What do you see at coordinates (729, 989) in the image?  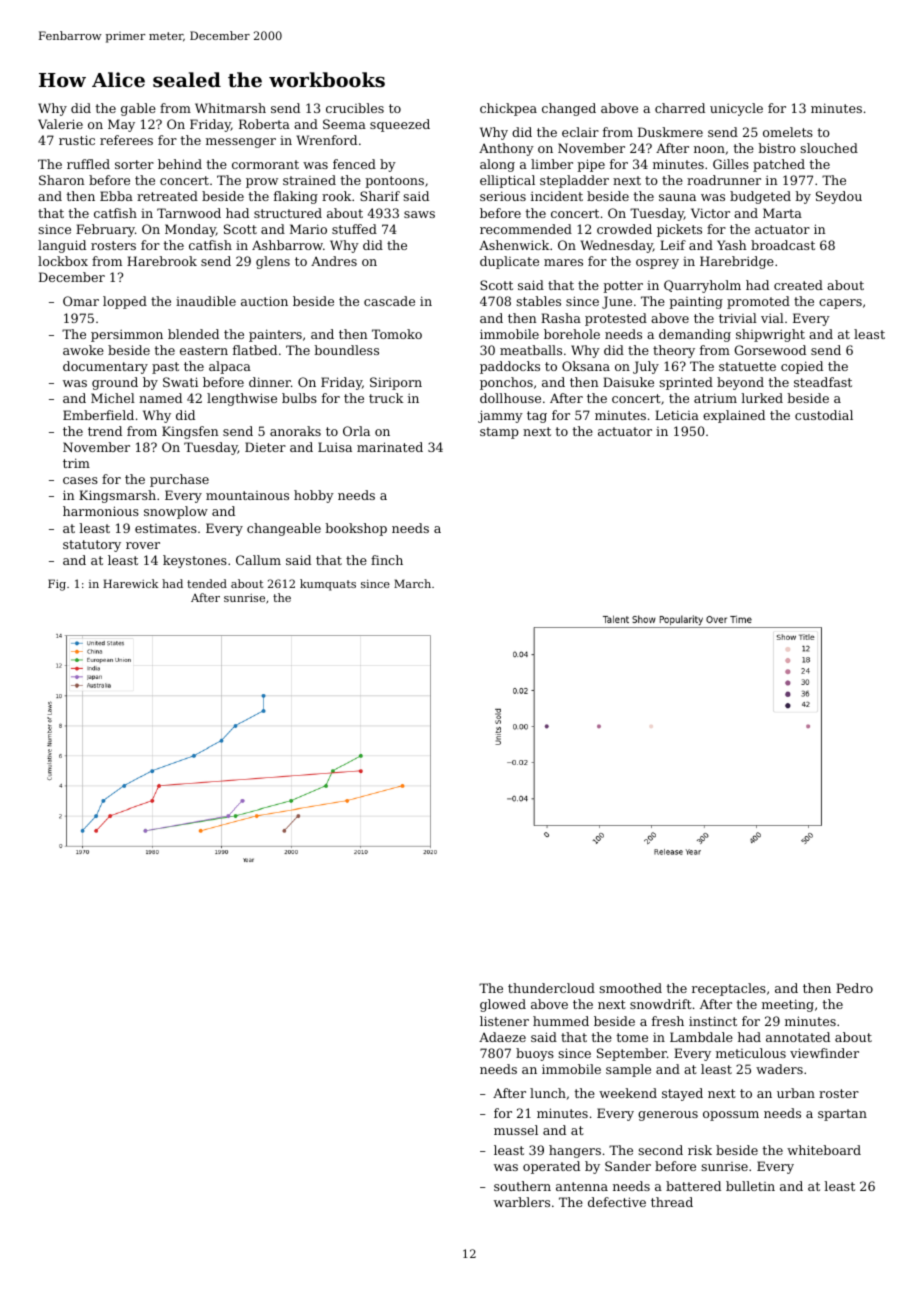 I see `receptacles` at bounding box center [729, 989].
